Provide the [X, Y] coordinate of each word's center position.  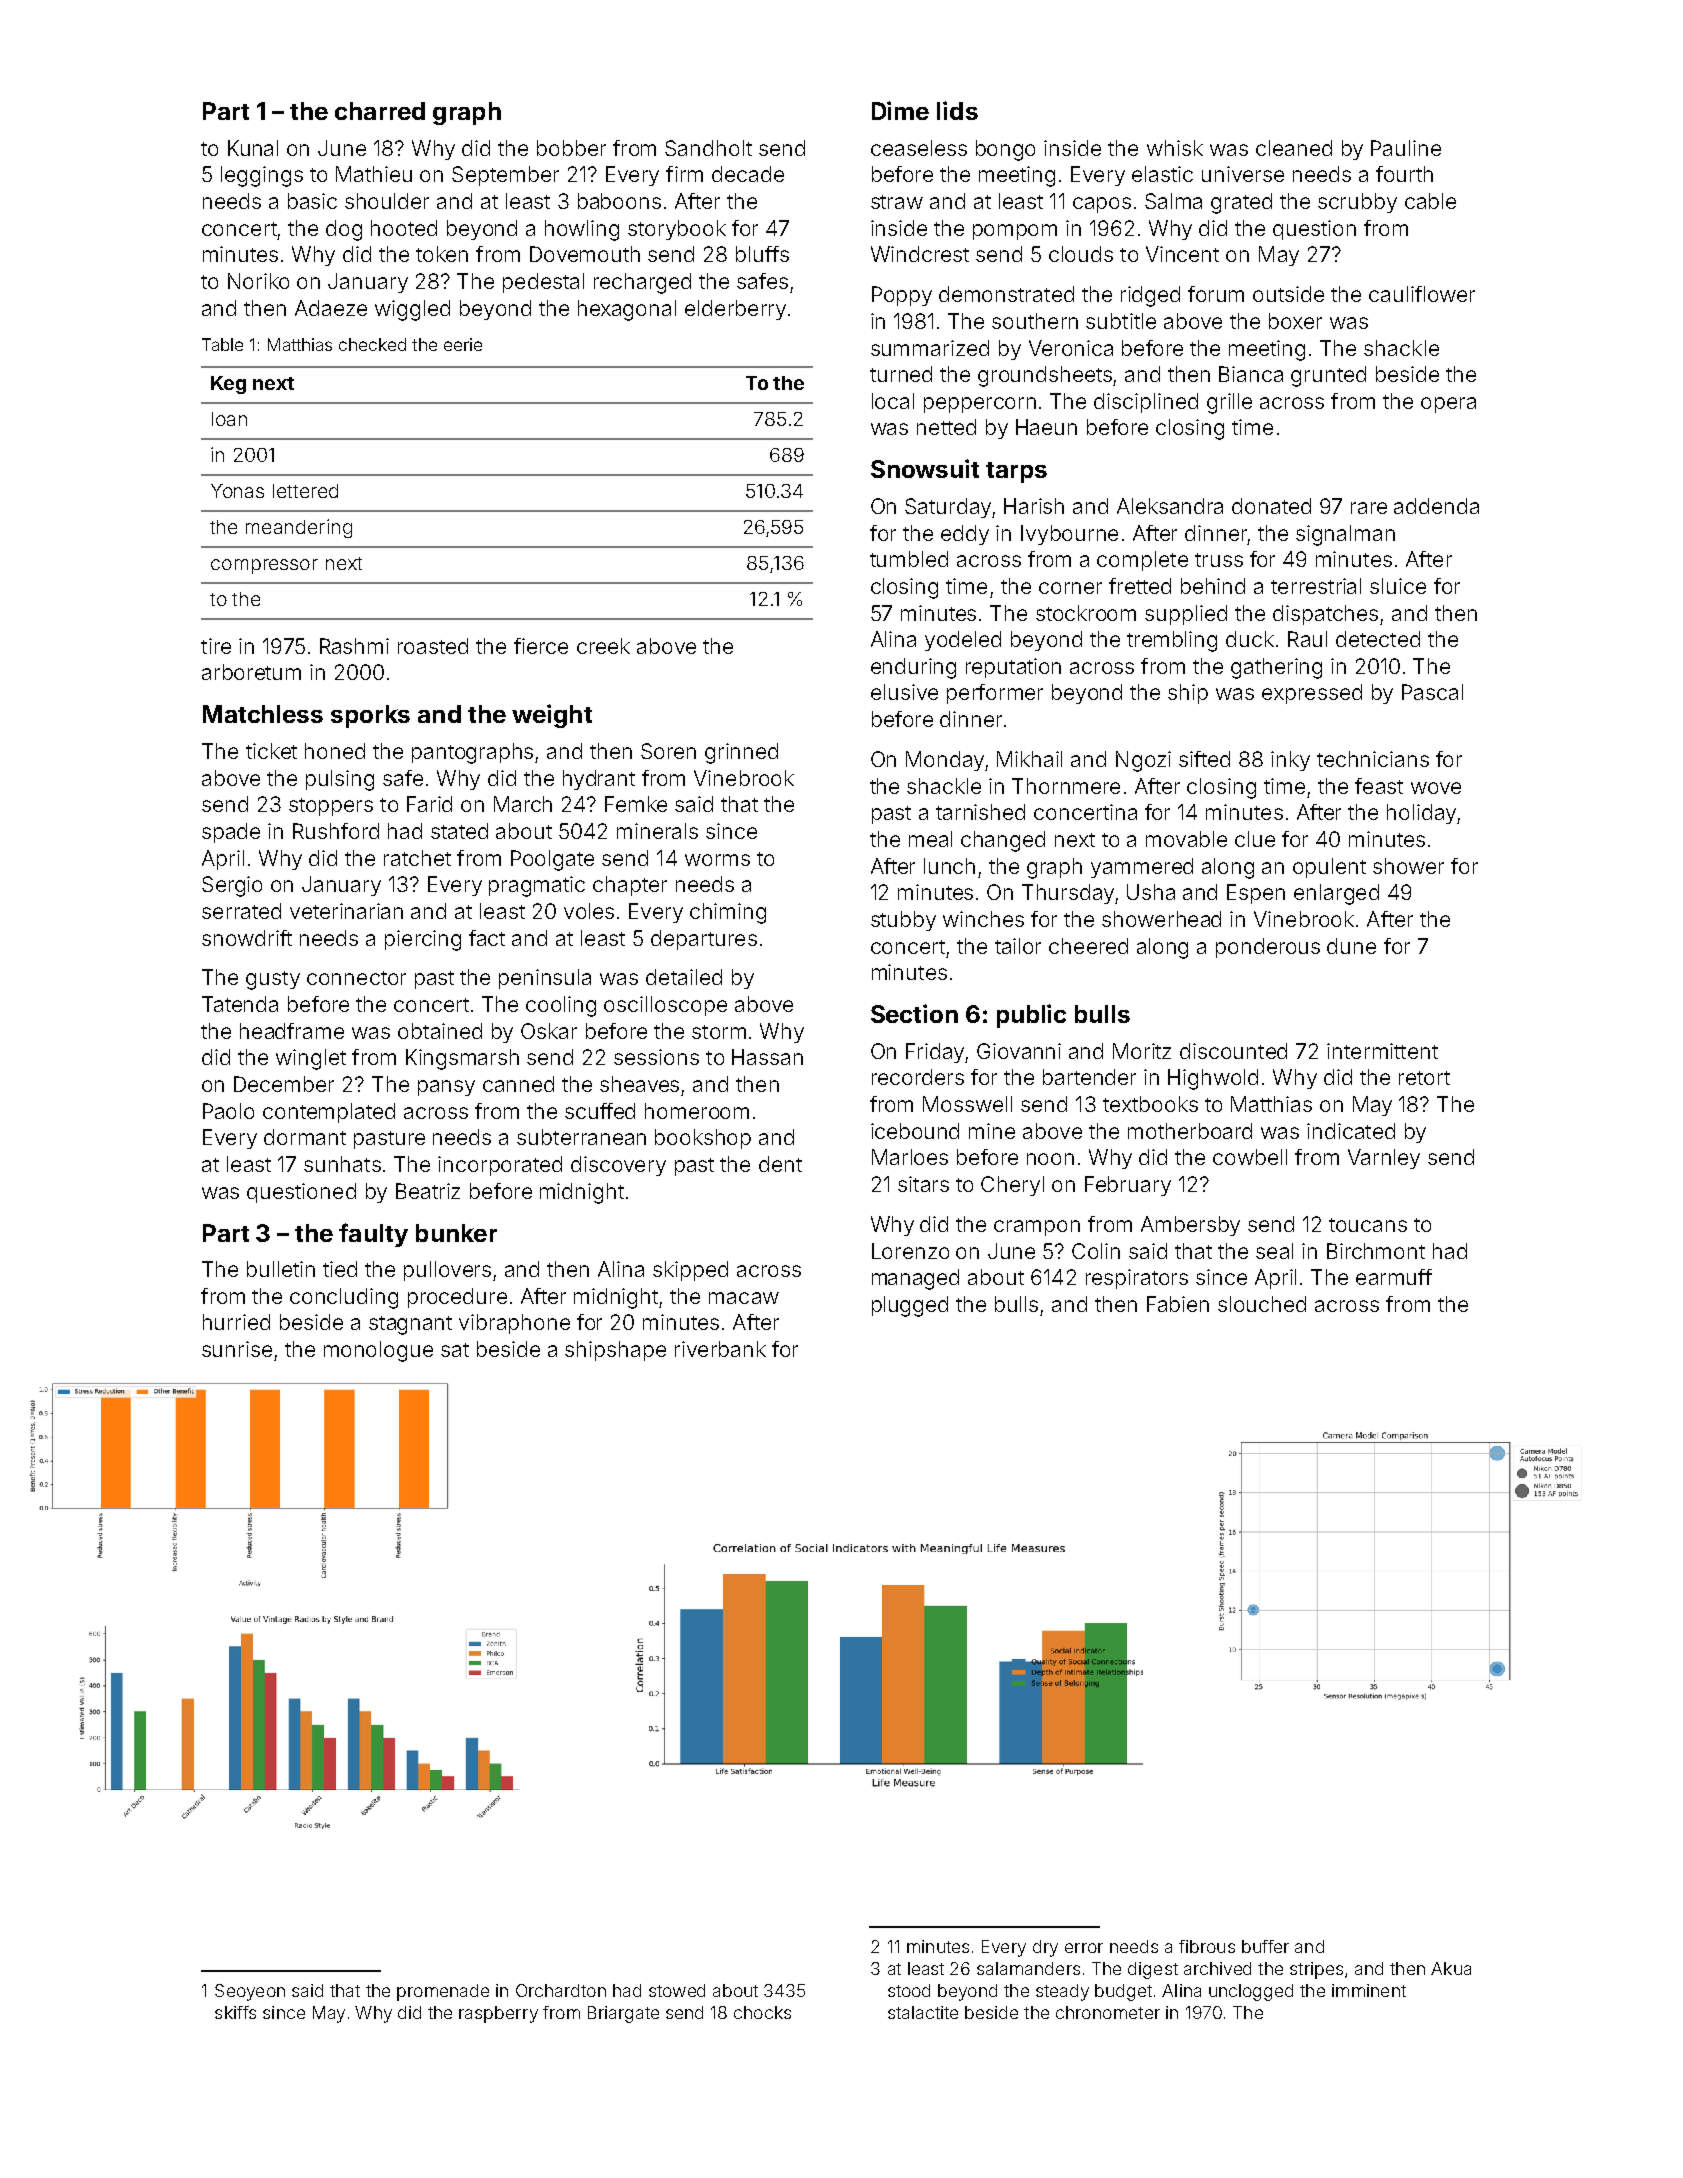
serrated [241, 911]
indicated [1351, 1131]
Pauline [1406, 148]
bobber [571, 148]
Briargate [623, 2014]
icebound [915, 1131]
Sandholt [708, 148]
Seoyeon [250, 1992]
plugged [910, 1306]
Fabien [1178, 1304]
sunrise [237, 1349]
